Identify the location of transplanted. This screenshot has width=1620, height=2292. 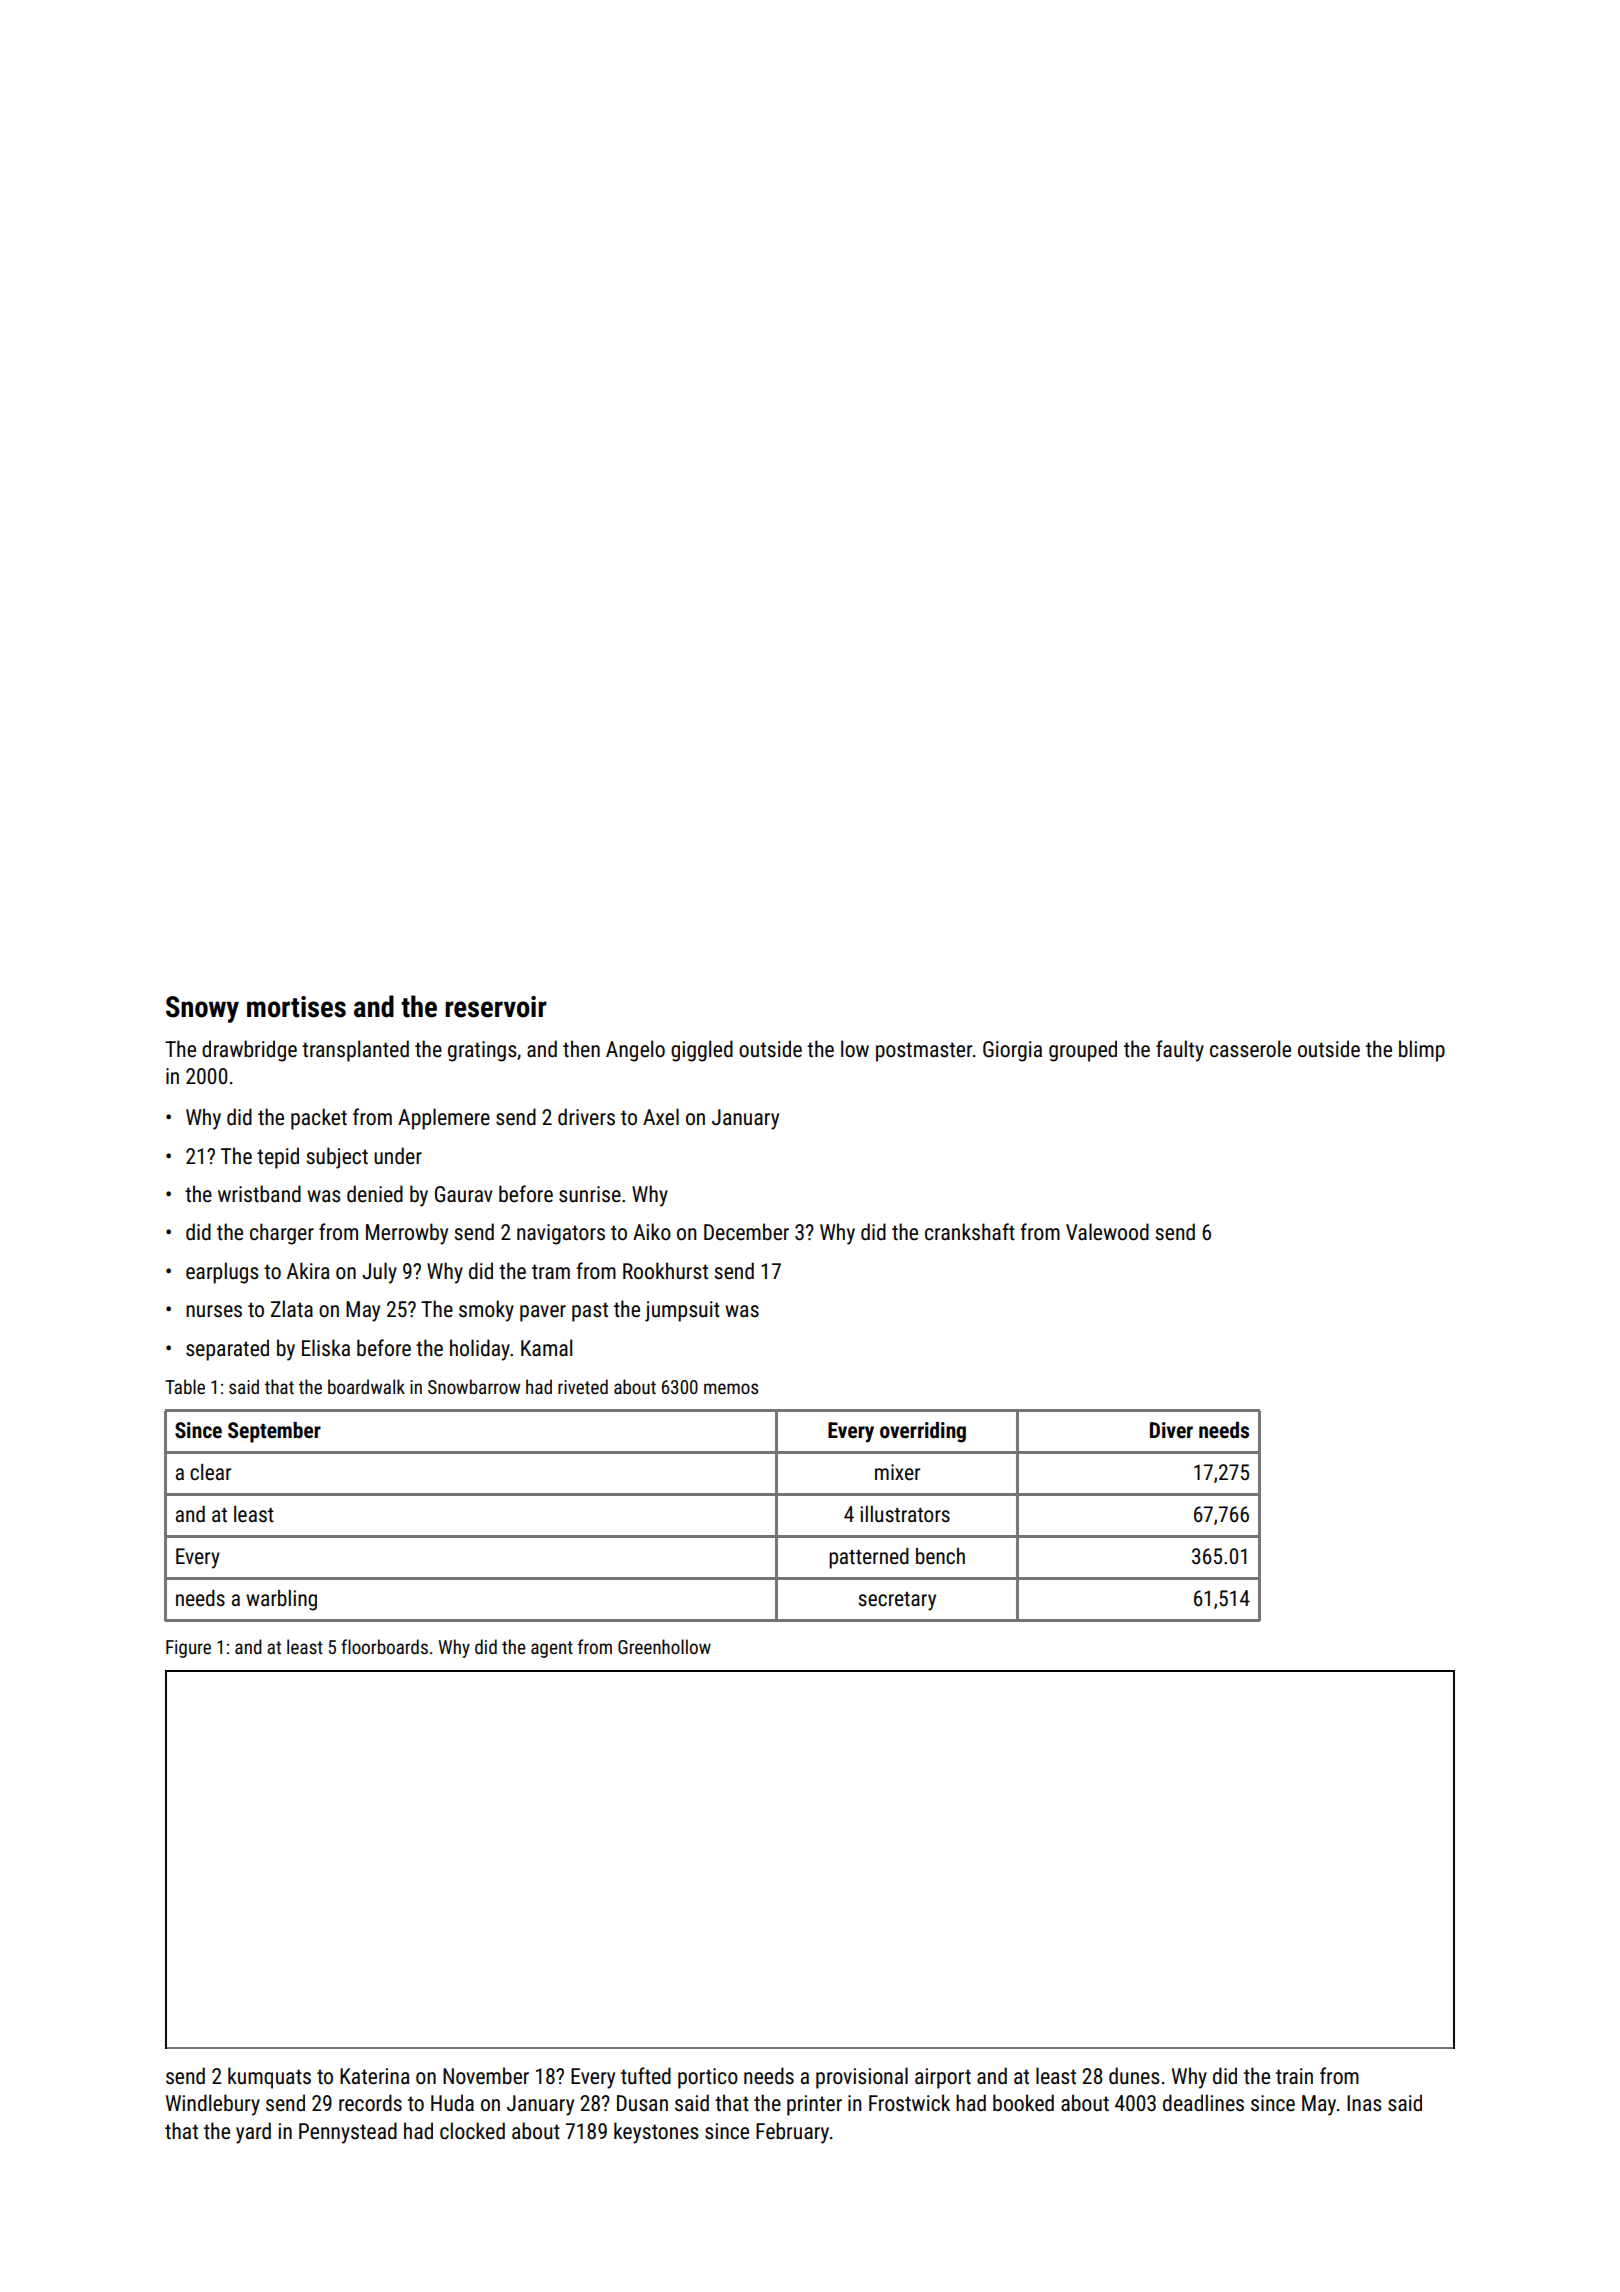
(355, 1051).
